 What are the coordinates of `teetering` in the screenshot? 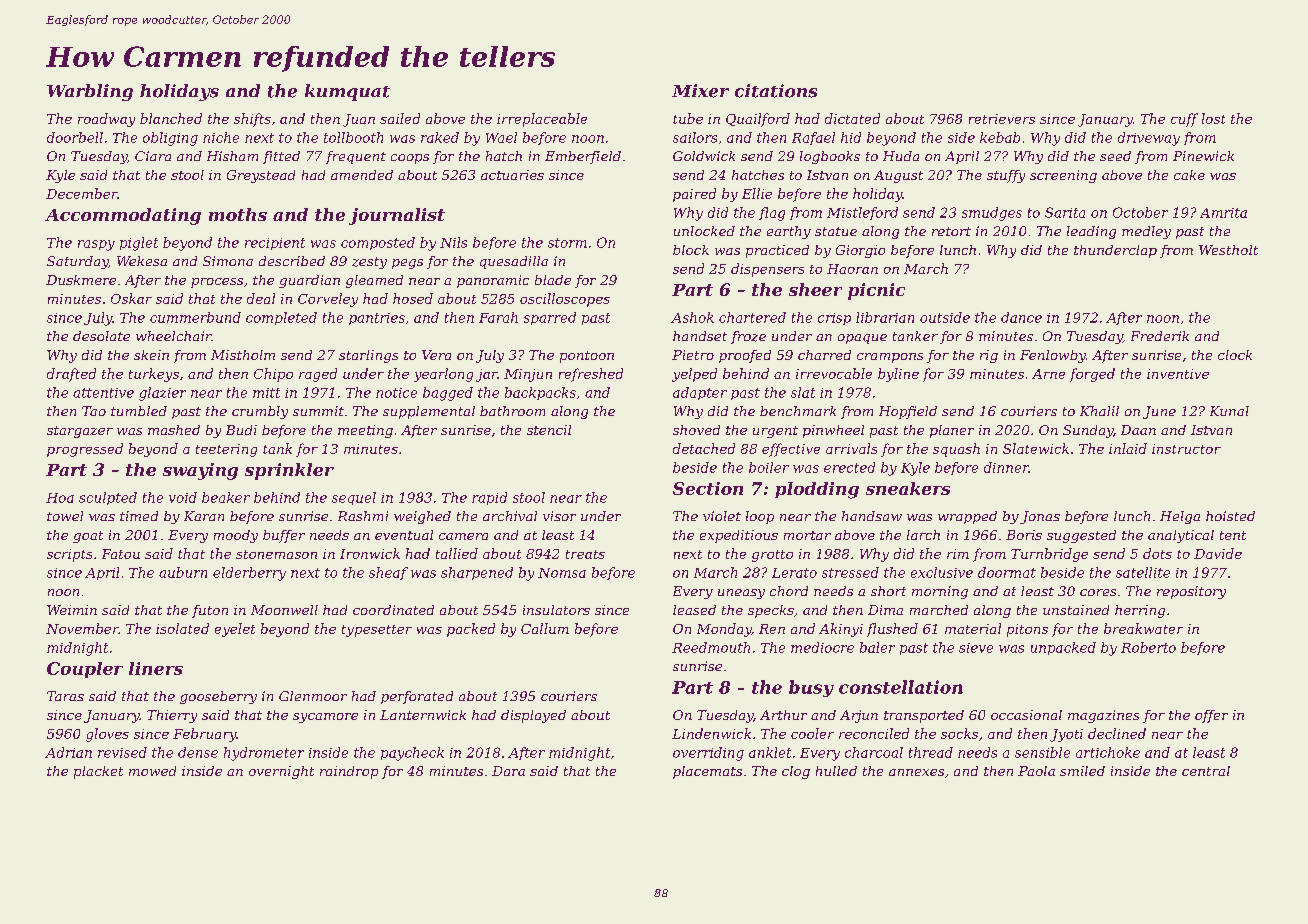 It's located at (226, 450).
